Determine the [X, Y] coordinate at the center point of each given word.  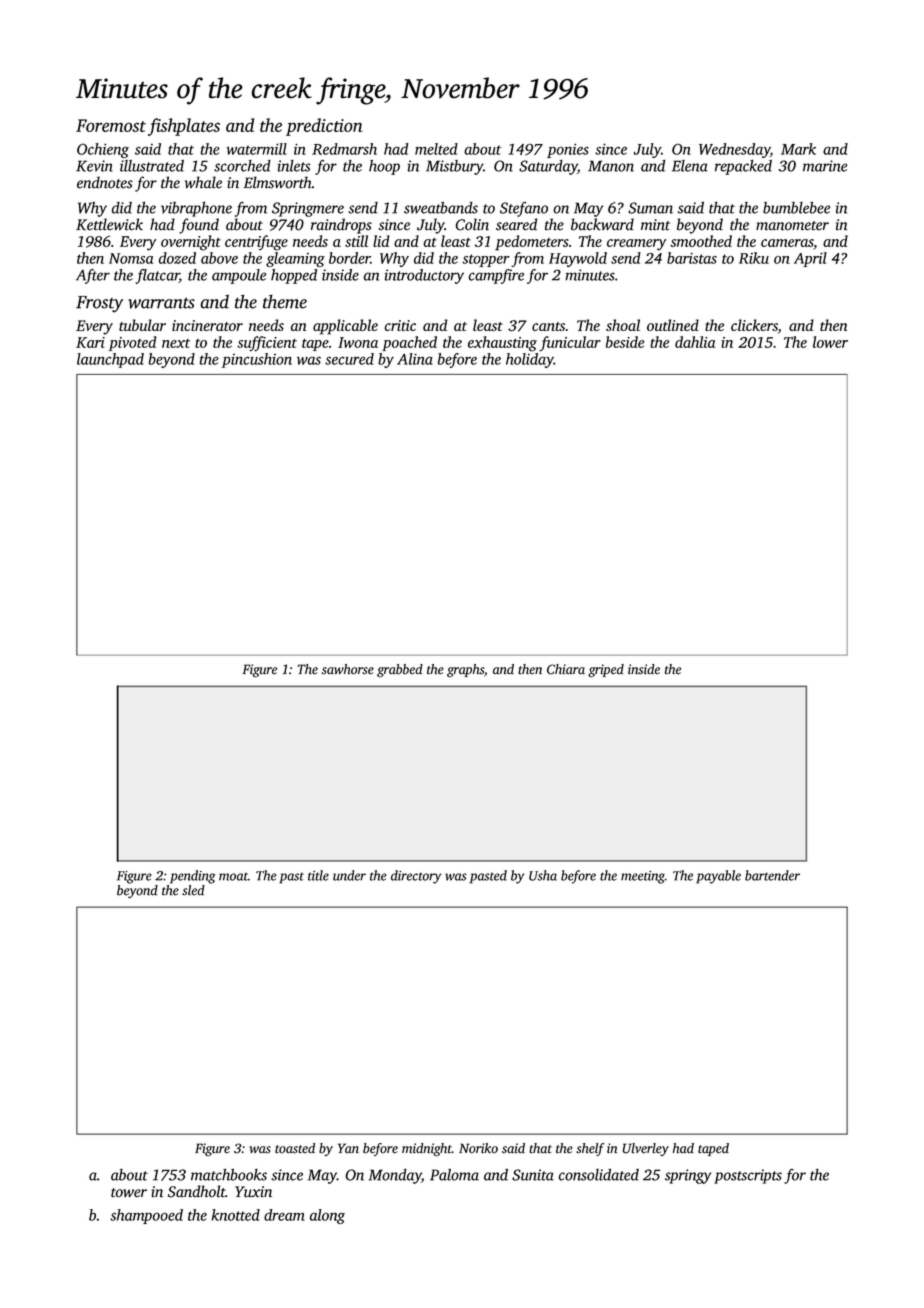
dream [284, 1215]
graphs [465, 671]
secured [349, 359]
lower [830, 342]
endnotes [105, 182]
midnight [427, 1150]
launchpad [110, 360]
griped [606, 671]
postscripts [748, 1176]
